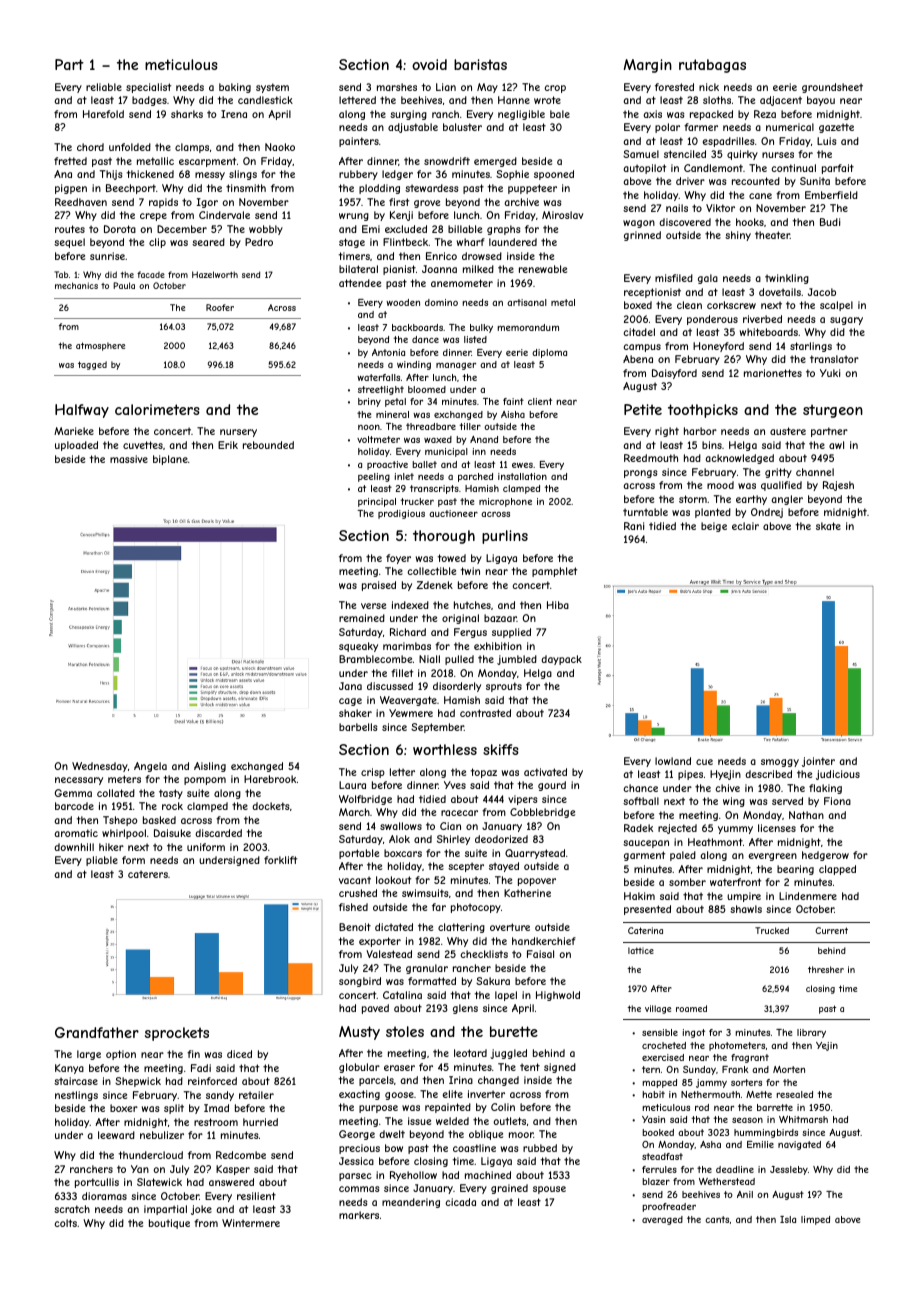 This document has height=1308, width=924. Describe the element at coordinates (251, 1223) in the document. I see `Wintermere` at that location.
